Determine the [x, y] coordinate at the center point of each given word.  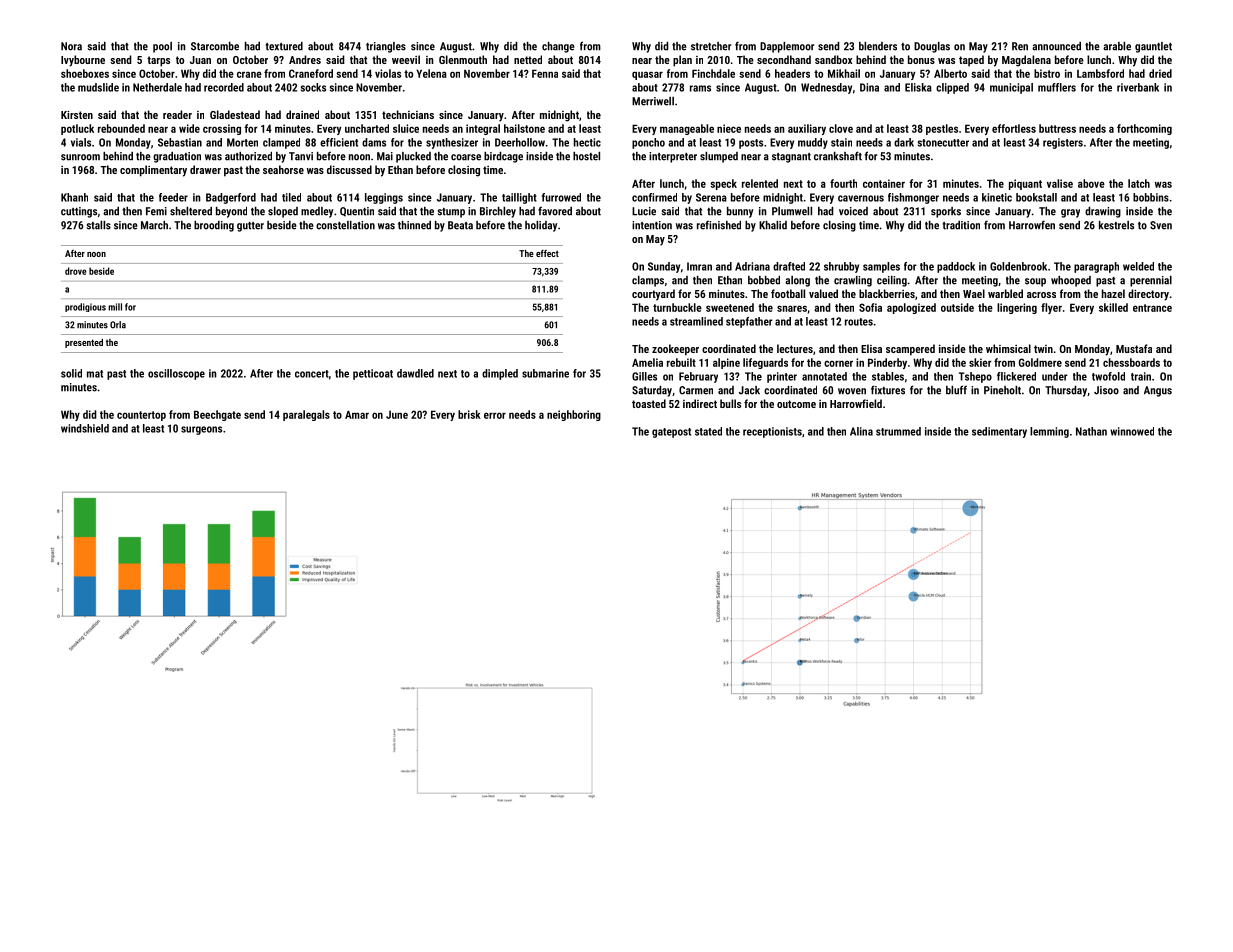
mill [115, 307]
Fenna [545, 73]
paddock [956, 267]
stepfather [749, 322]
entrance [1152, 308]
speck [723, 184]
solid [71, 373]
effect [547, 253]
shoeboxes [85, 73]
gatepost [671, 433]
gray [1070, 213]
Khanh [74, 197]
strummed [898, 431]
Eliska [918, 87]
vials [81, 142]
